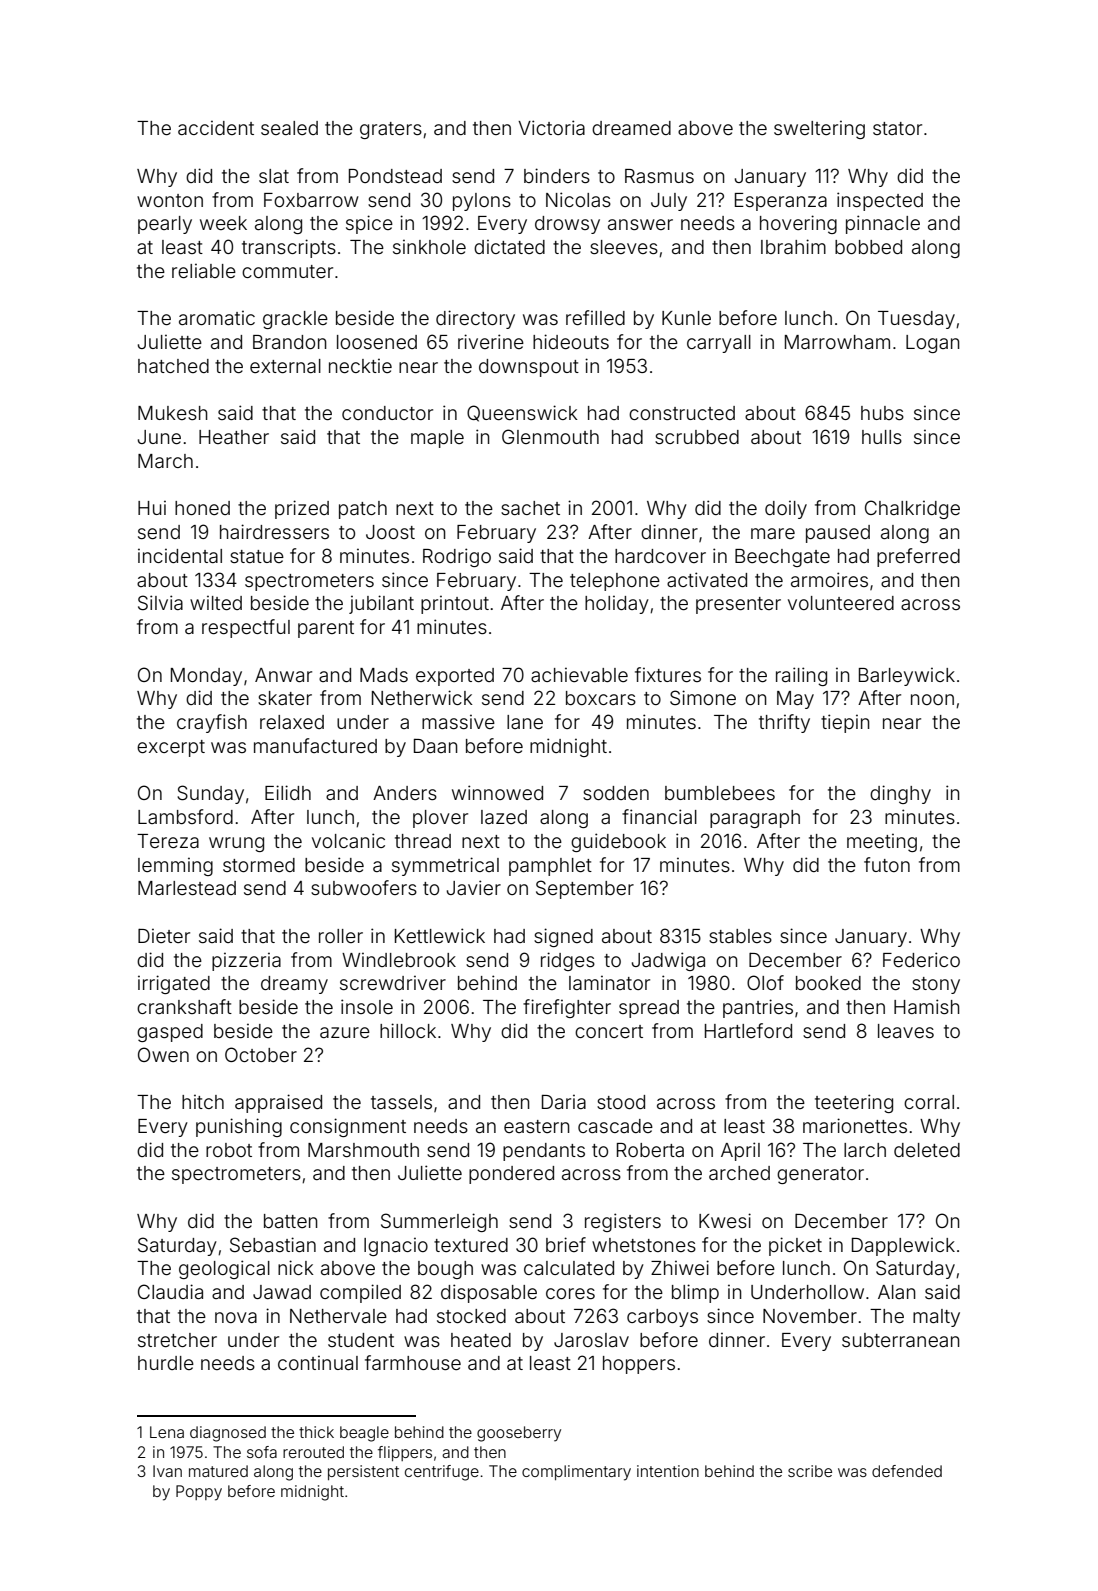 Image resolution: width=1098 pixels, height=1591 pixels. What do you see at coordinates (458, 721) in the image?
I see `massive` at bounding box center [458, 721].
